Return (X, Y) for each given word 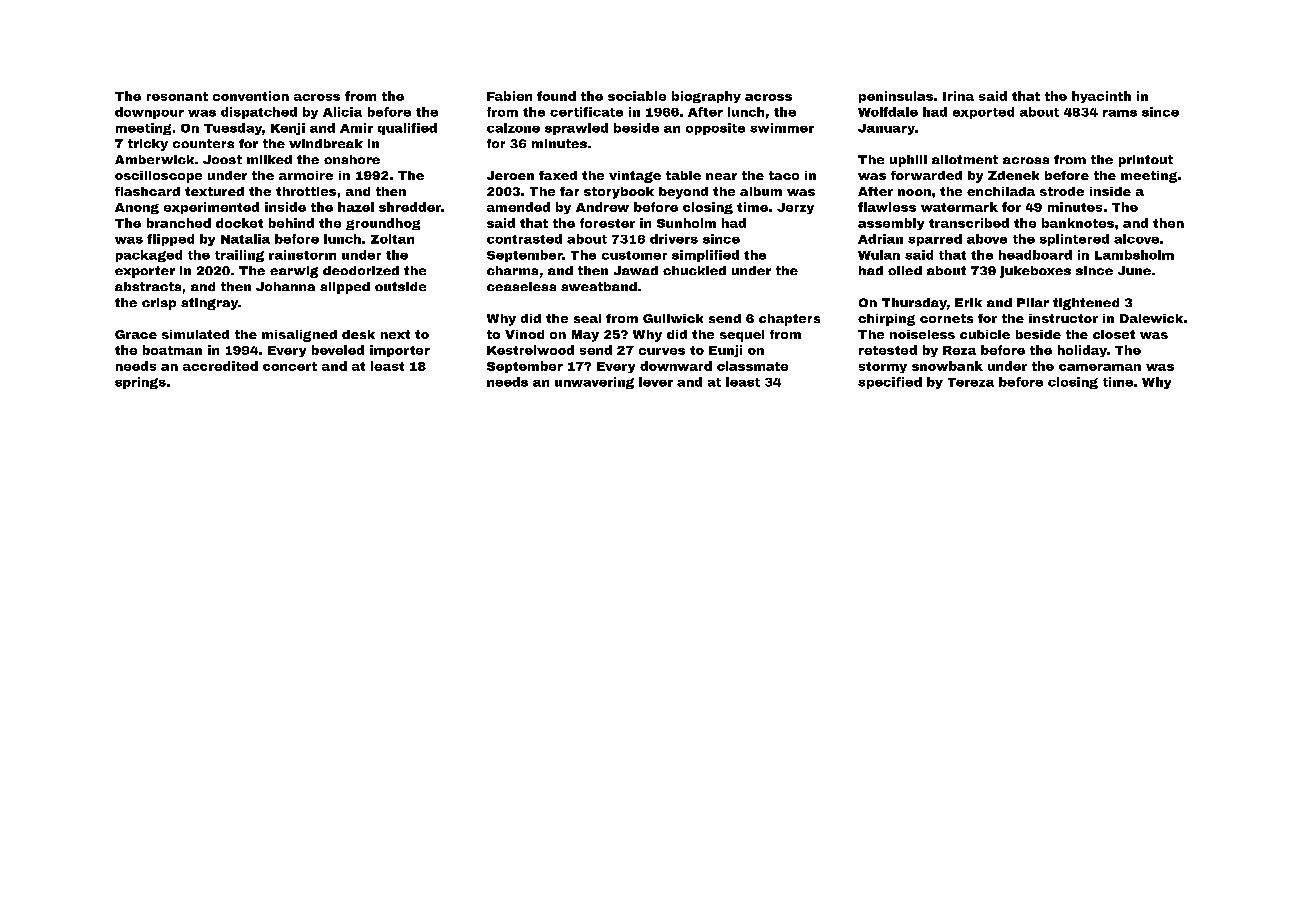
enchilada (1001, 191)
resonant (177, 96)
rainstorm (302, 255)
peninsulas (896, 97)
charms (512, 270)
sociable (637, 96)
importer (400, 351)
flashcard (147, 191)
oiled (905, 270)
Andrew (602, 207)
